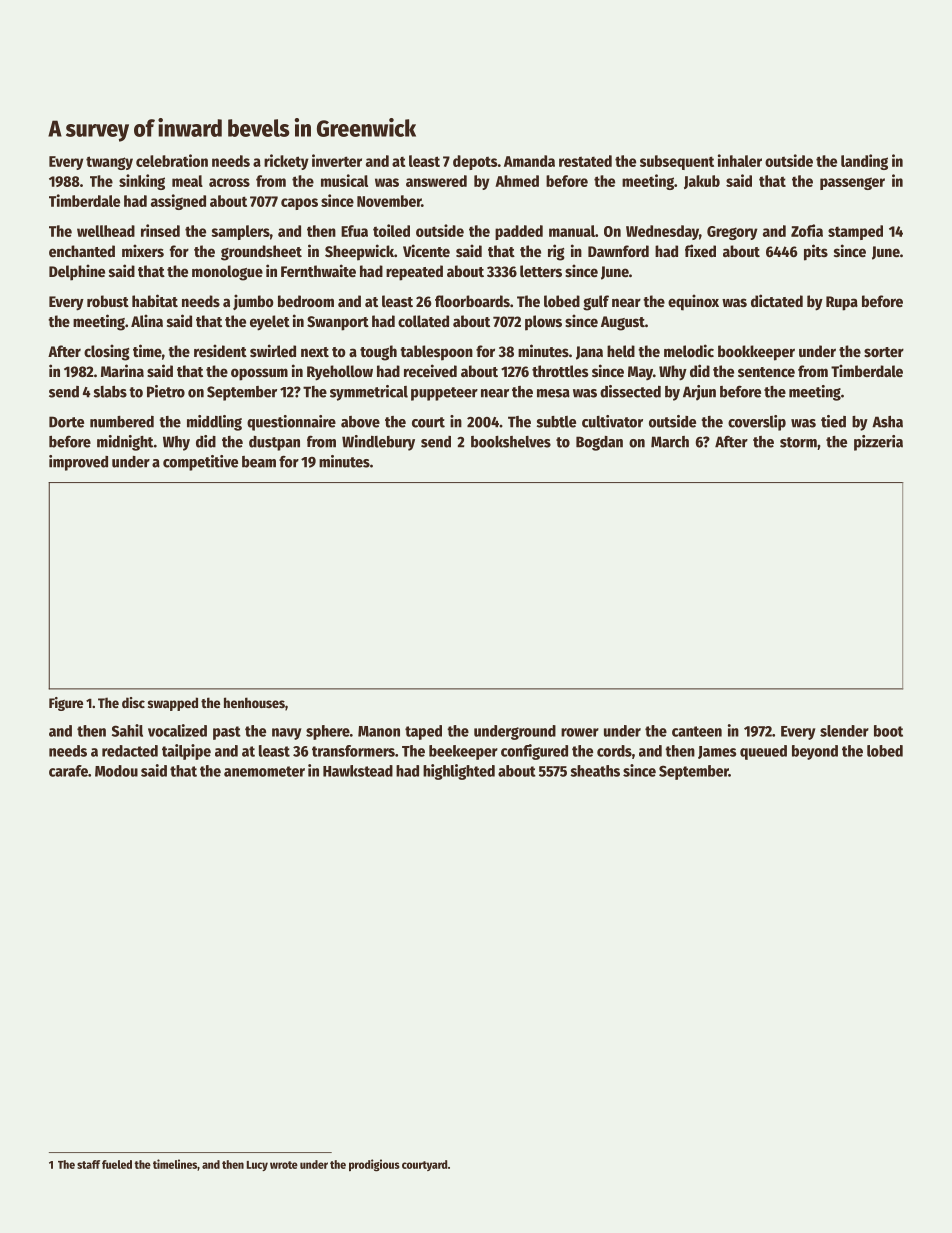 The height and width of the document is (1233, 952). I want to click on plows, so click(543, 323).
